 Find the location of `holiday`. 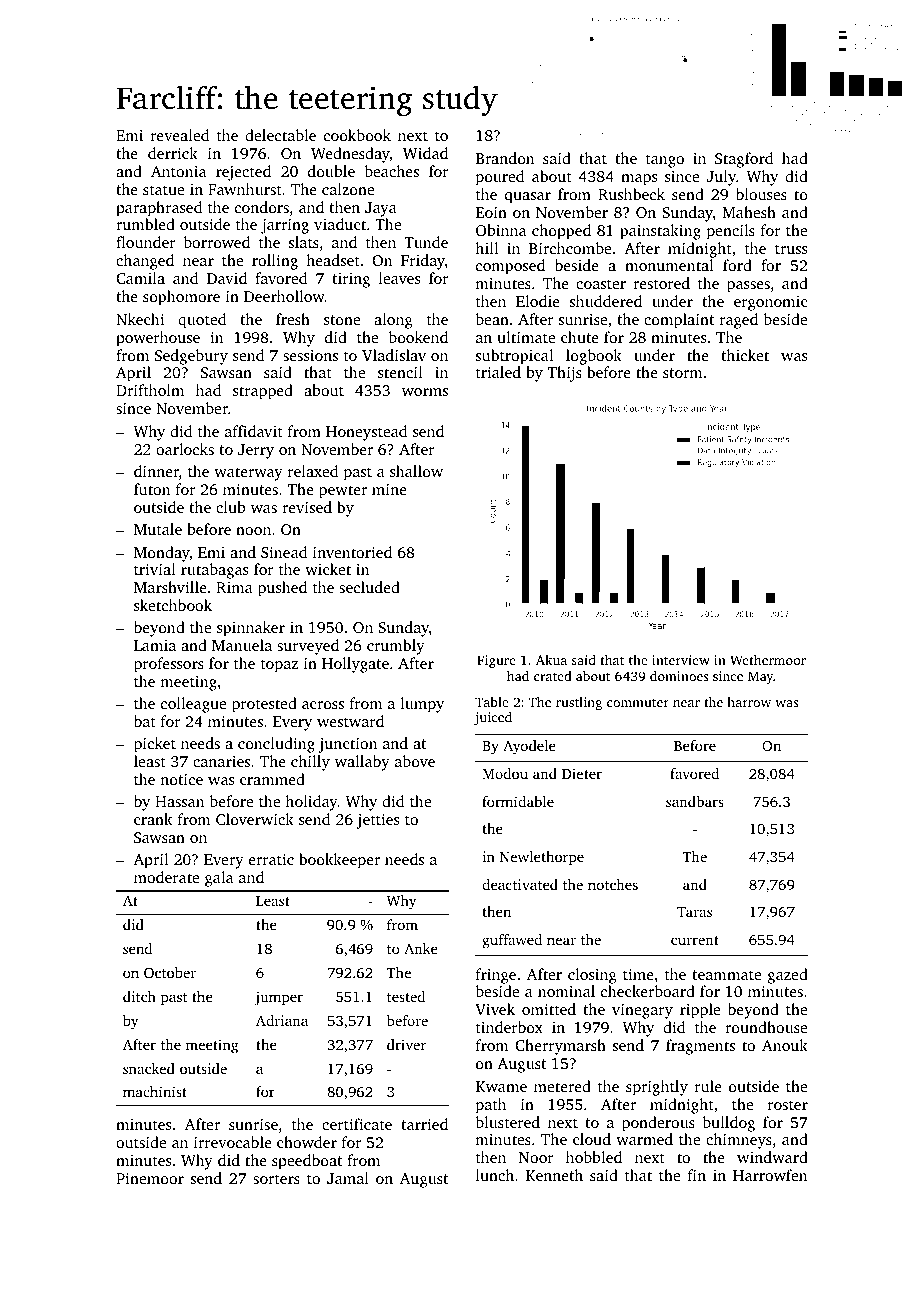

holiday is located at coordinates (311, 803).
